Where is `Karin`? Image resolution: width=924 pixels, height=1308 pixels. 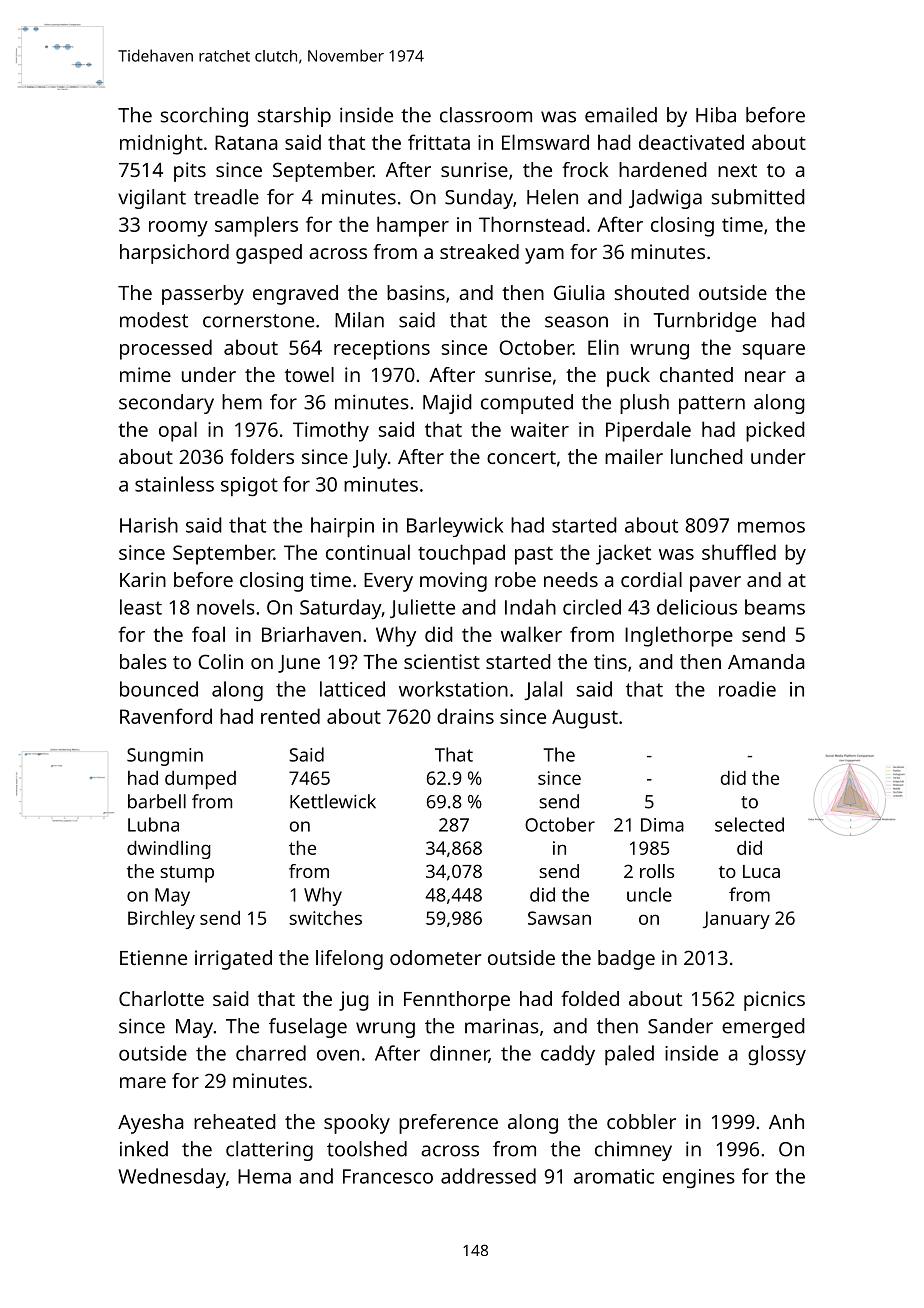
Karin is located at coordinates (143, 579).
